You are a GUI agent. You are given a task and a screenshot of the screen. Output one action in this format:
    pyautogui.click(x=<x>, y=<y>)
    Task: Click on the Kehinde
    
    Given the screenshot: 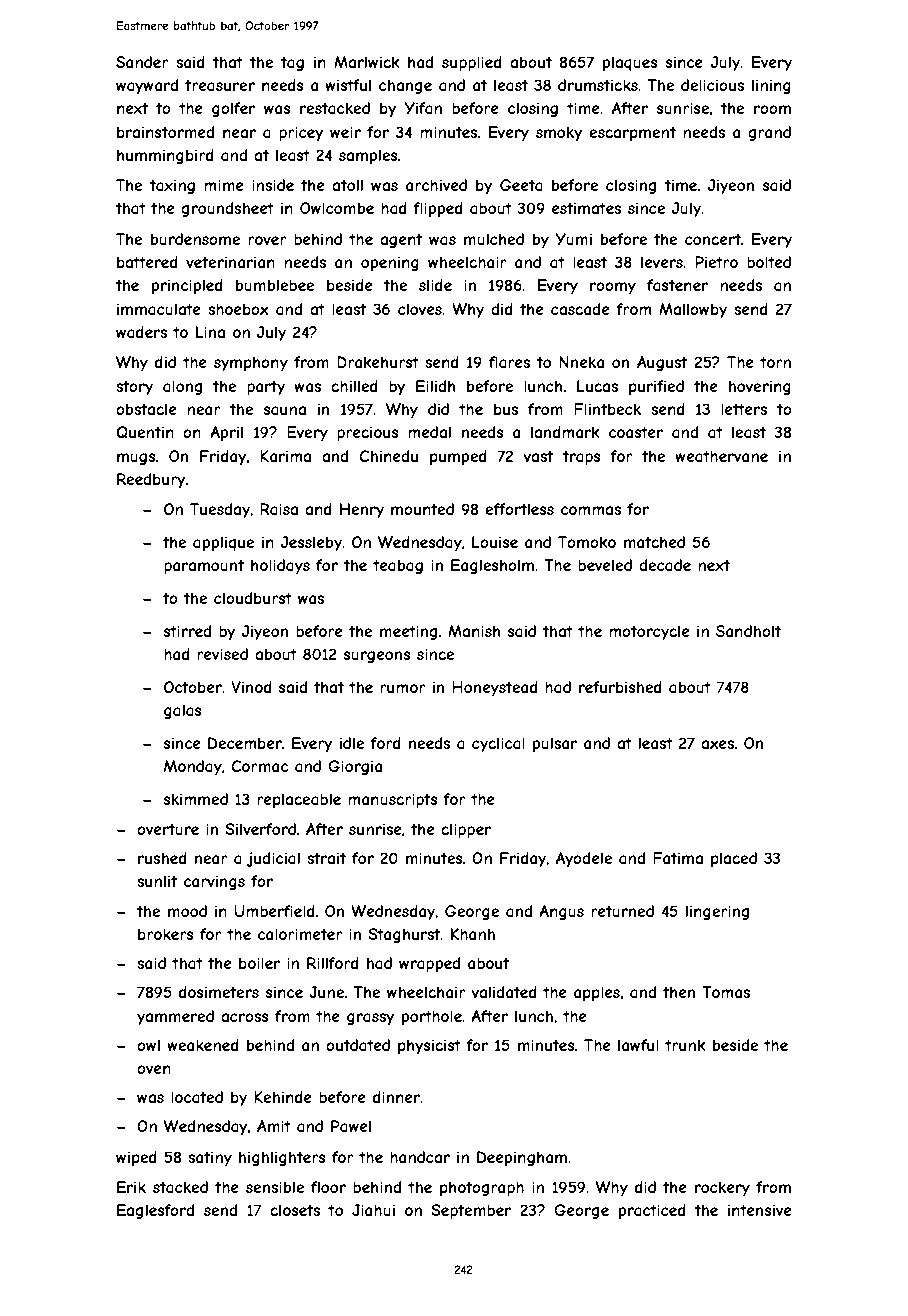 What is the action you would take?
    pyautogui.click(x=283, y=1097)
